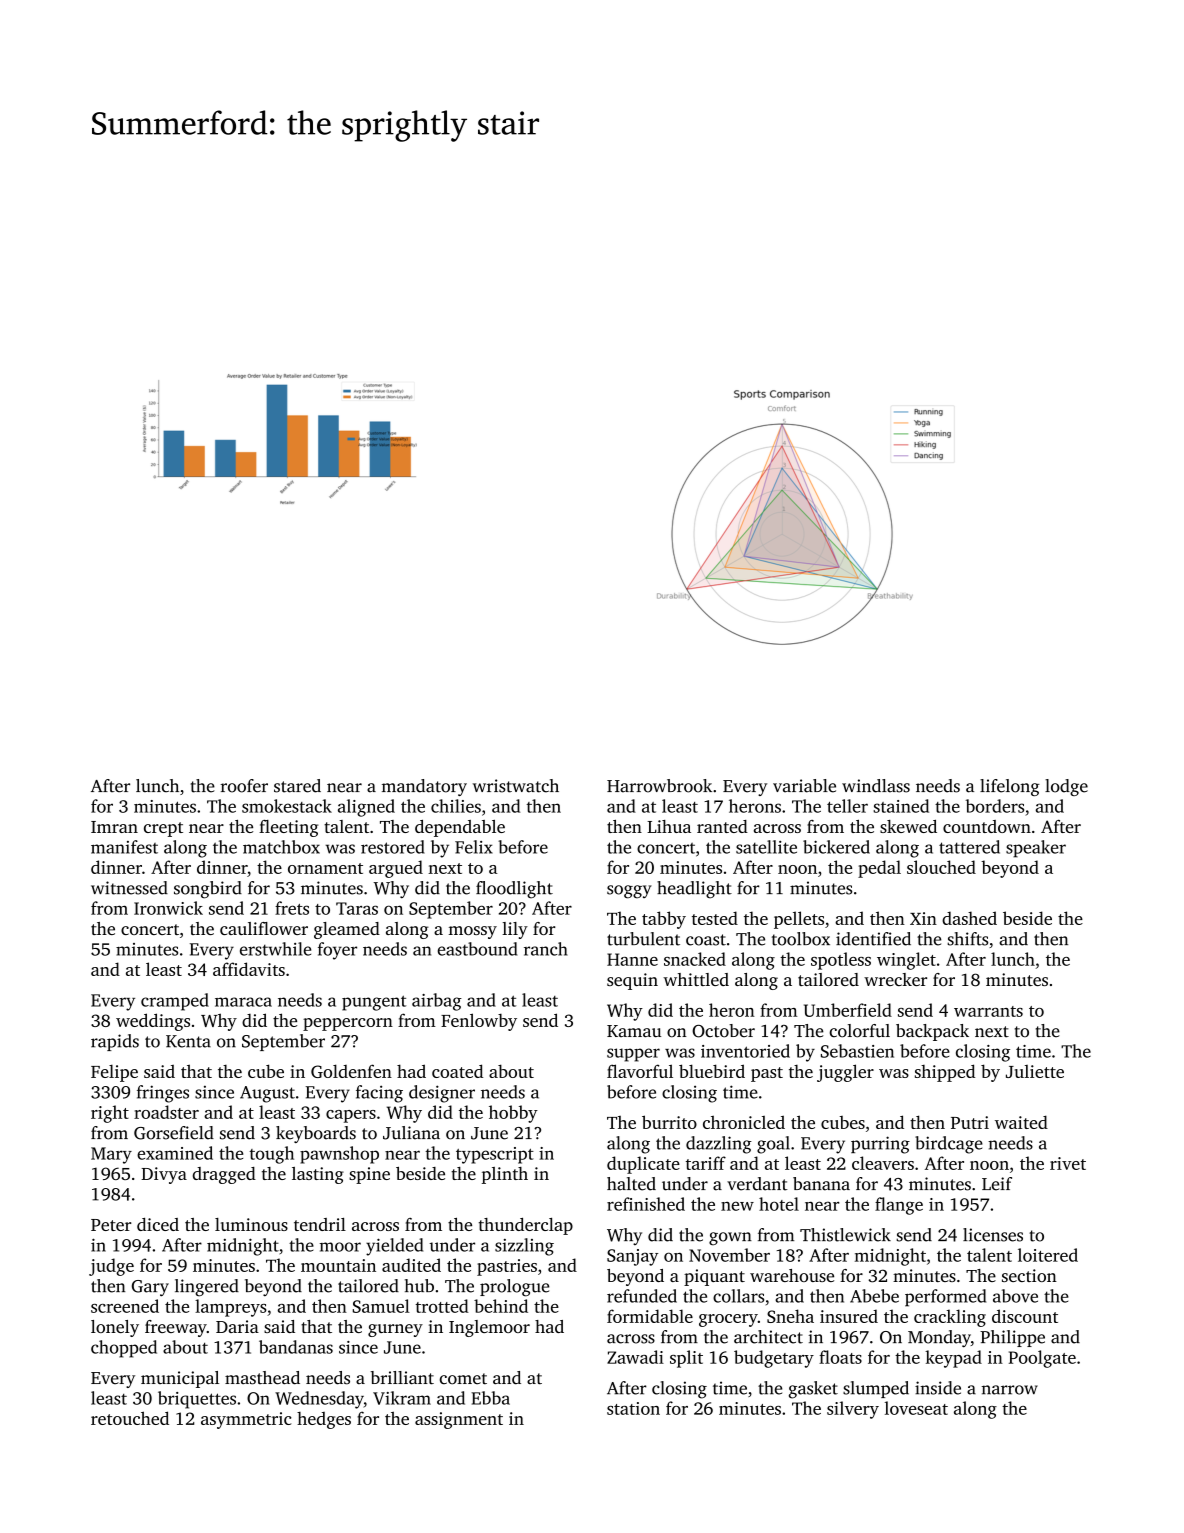 This page has width=1184, height=1533. Describe the element at coordinates (853, 1410) in the page. I see `silvery` at that location.
